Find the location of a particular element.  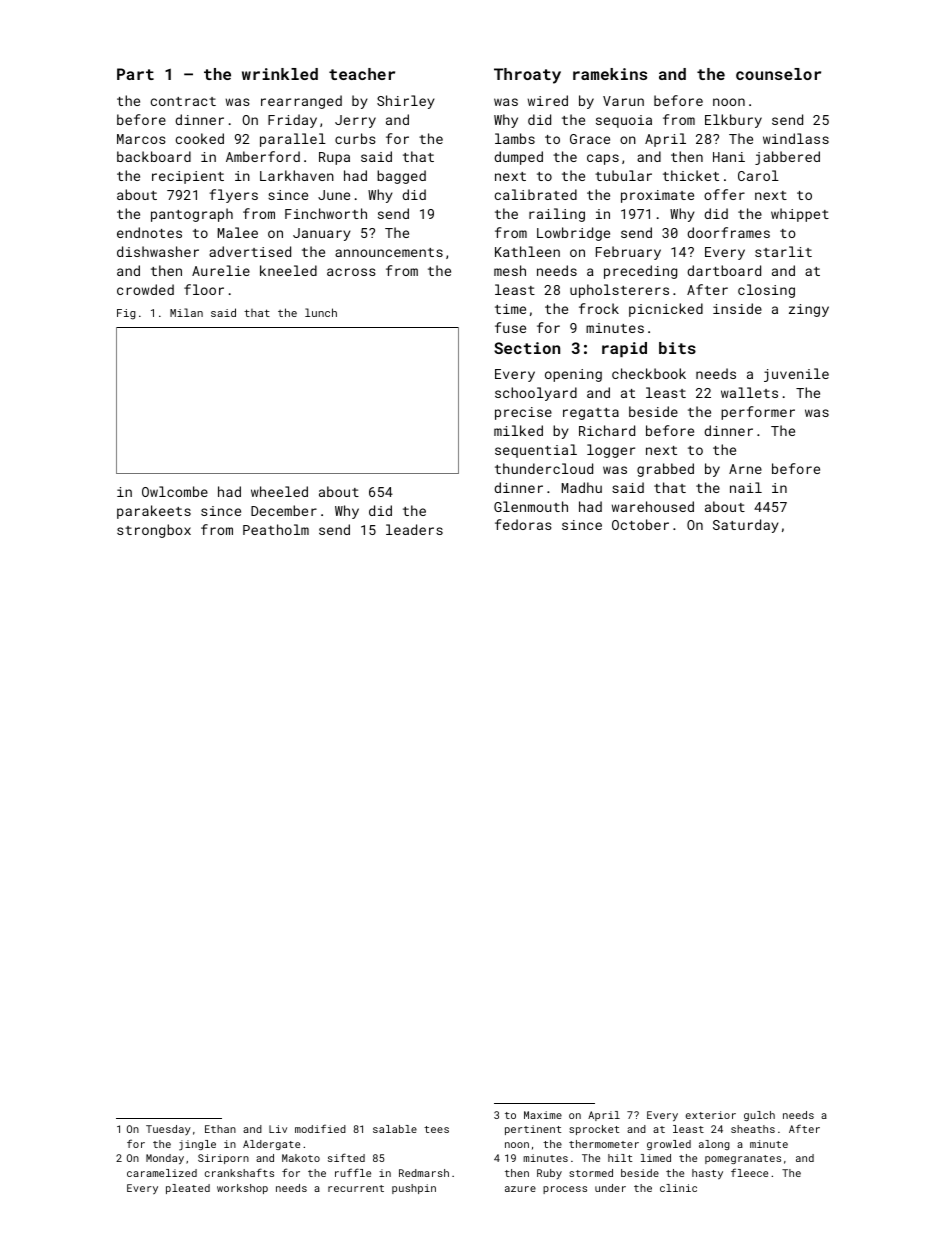

clinic is located at coordinates (678, 1188).
